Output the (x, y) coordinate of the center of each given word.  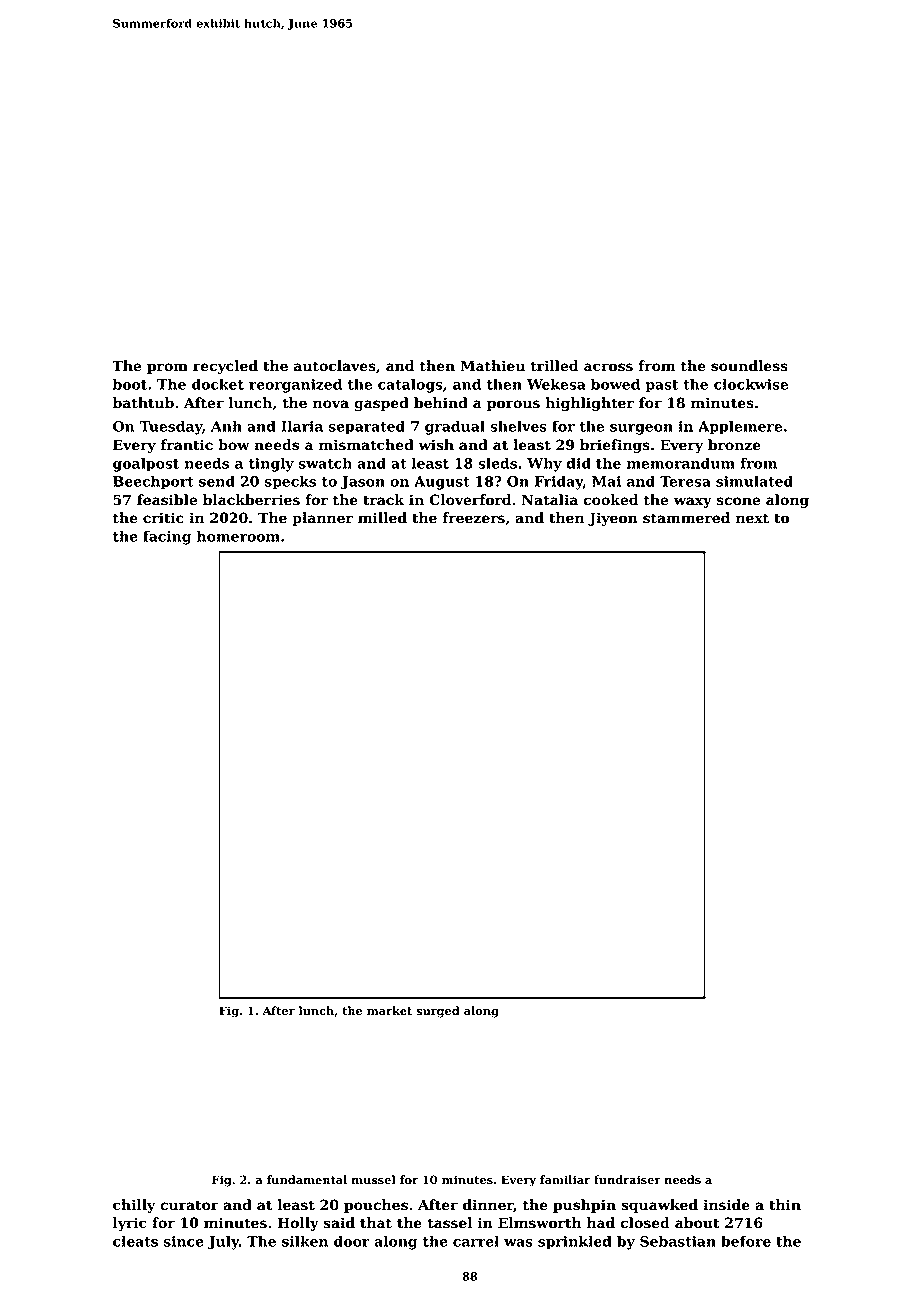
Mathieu (492, 366)
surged (438, 1012)
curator (189, 1205)
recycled (225, 367)
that (376, 1223)
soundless (749, 366)
